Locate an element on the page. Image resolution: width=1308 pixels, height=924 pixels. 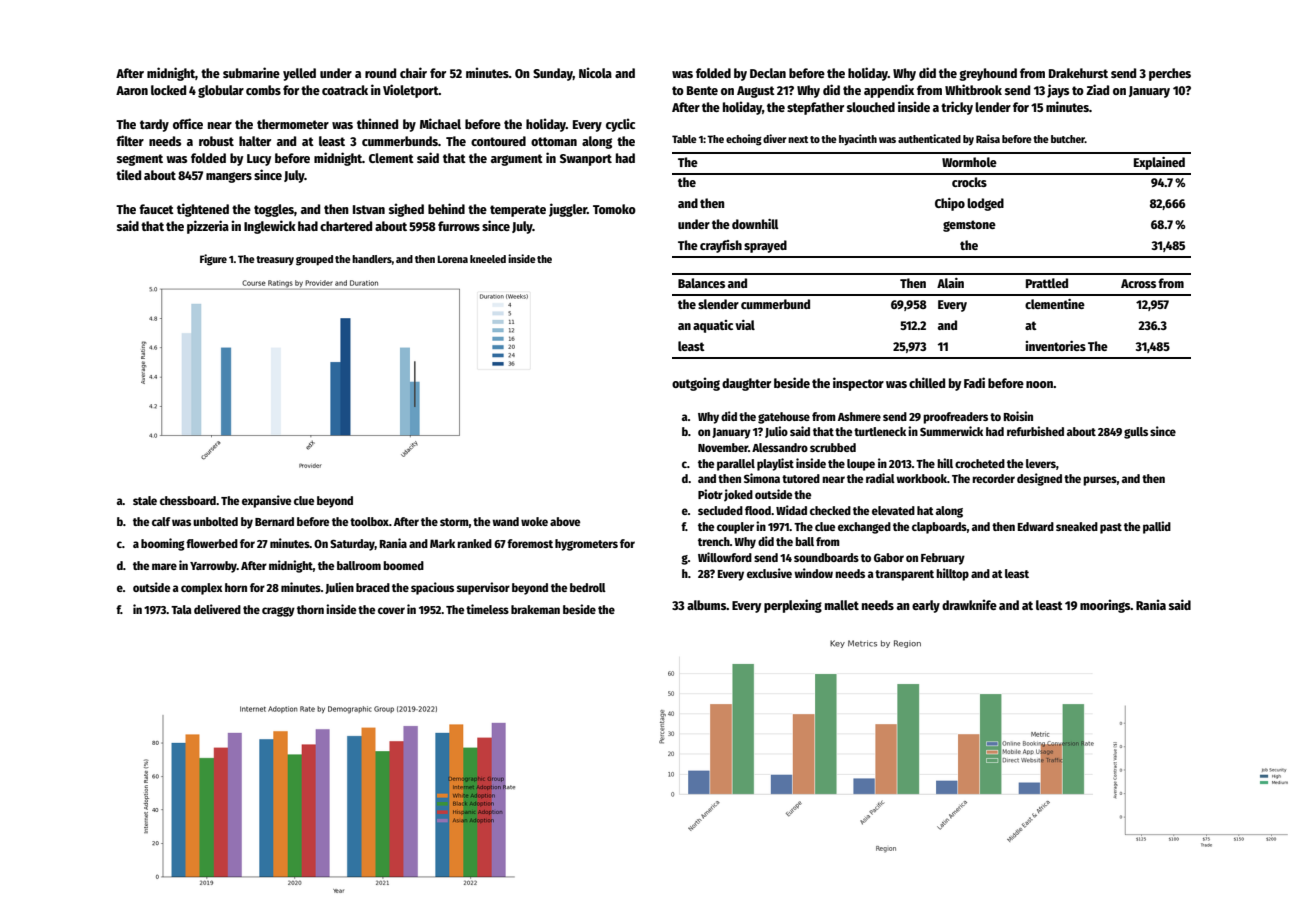
Ashmere is located at coordinates (859, 416).
